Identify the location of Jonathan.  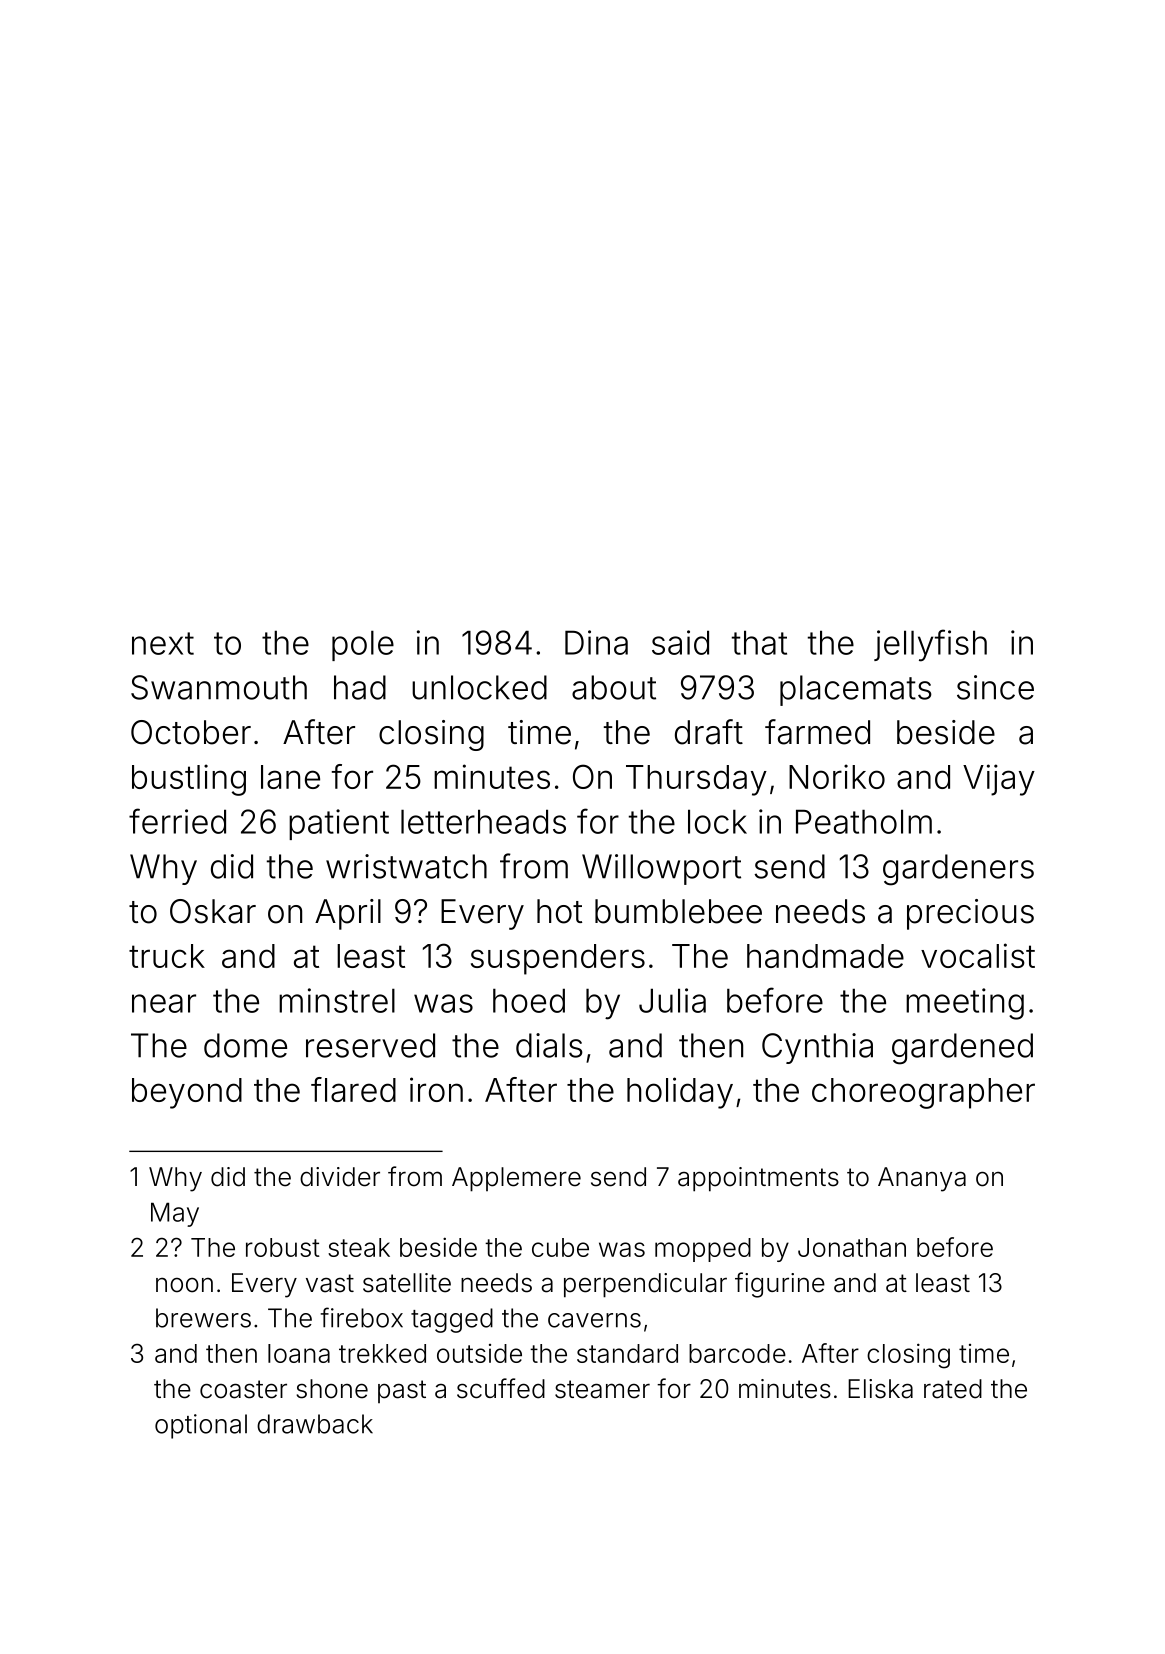
(852, 1247).
